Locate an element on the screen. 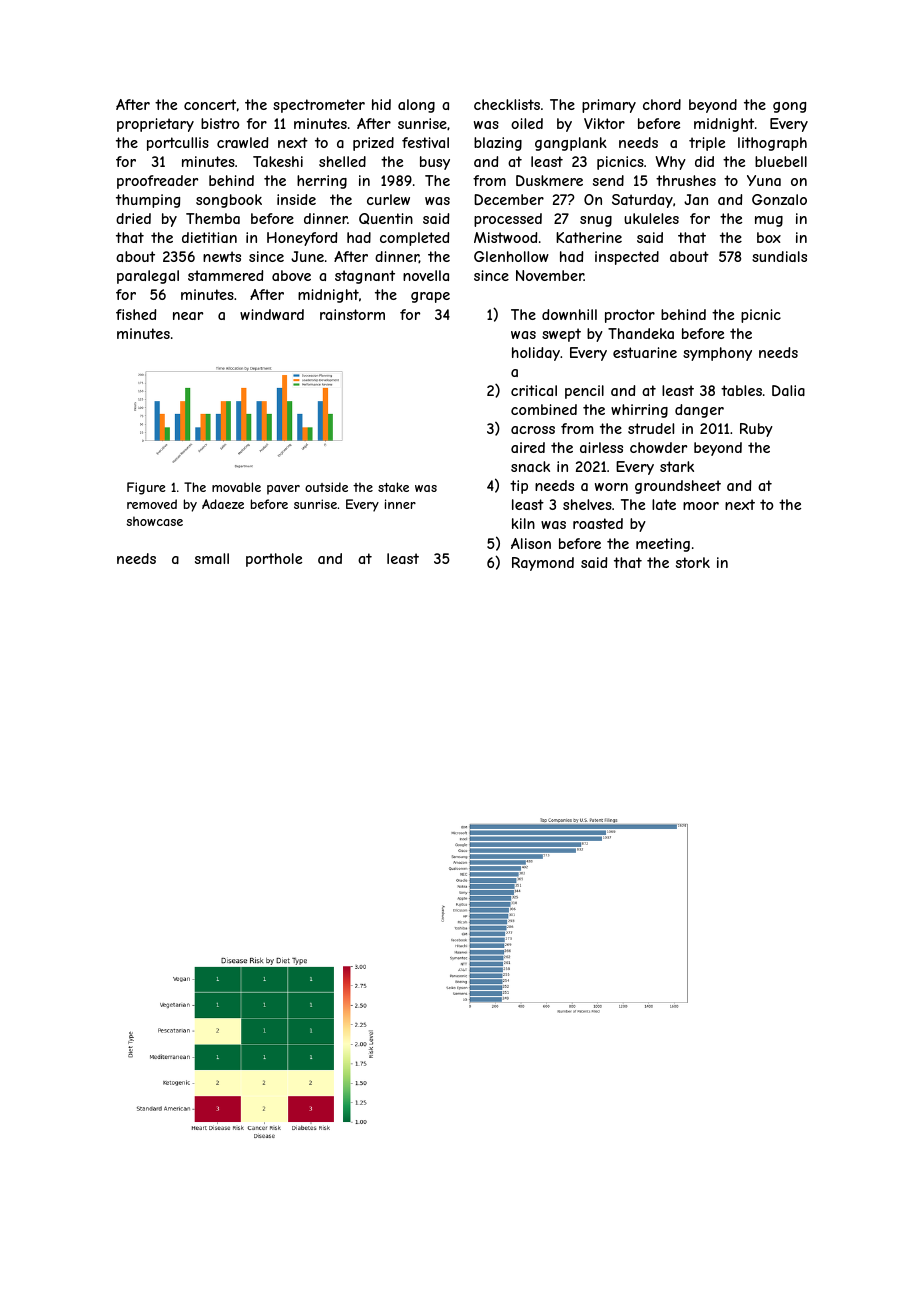 The width and height of the screenshot is (924, 1308). movable is located at coordinates (236, 487).
